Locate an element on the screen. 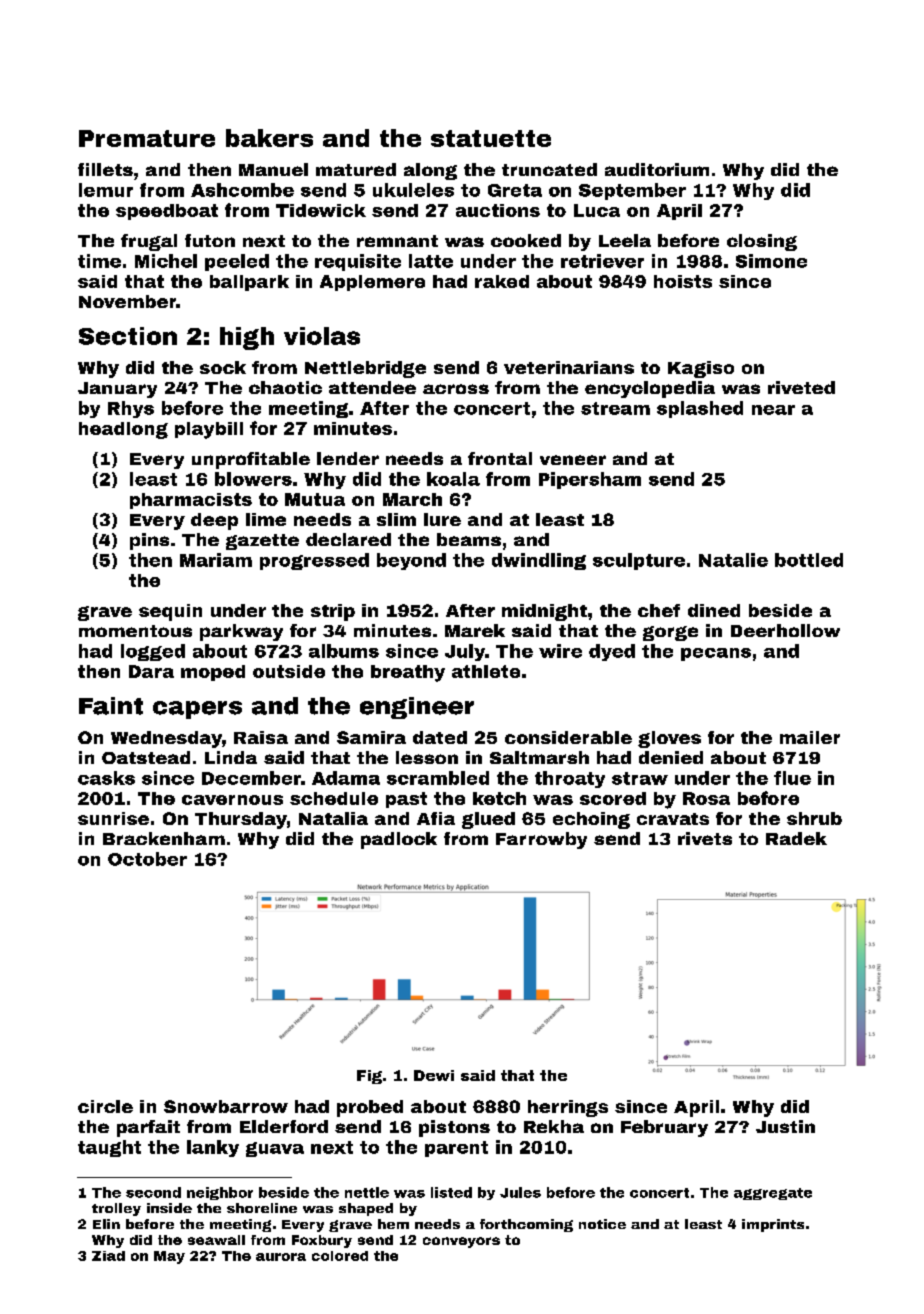 The image size is (924, 1314). peeled is located at coordinates (237, 262).
